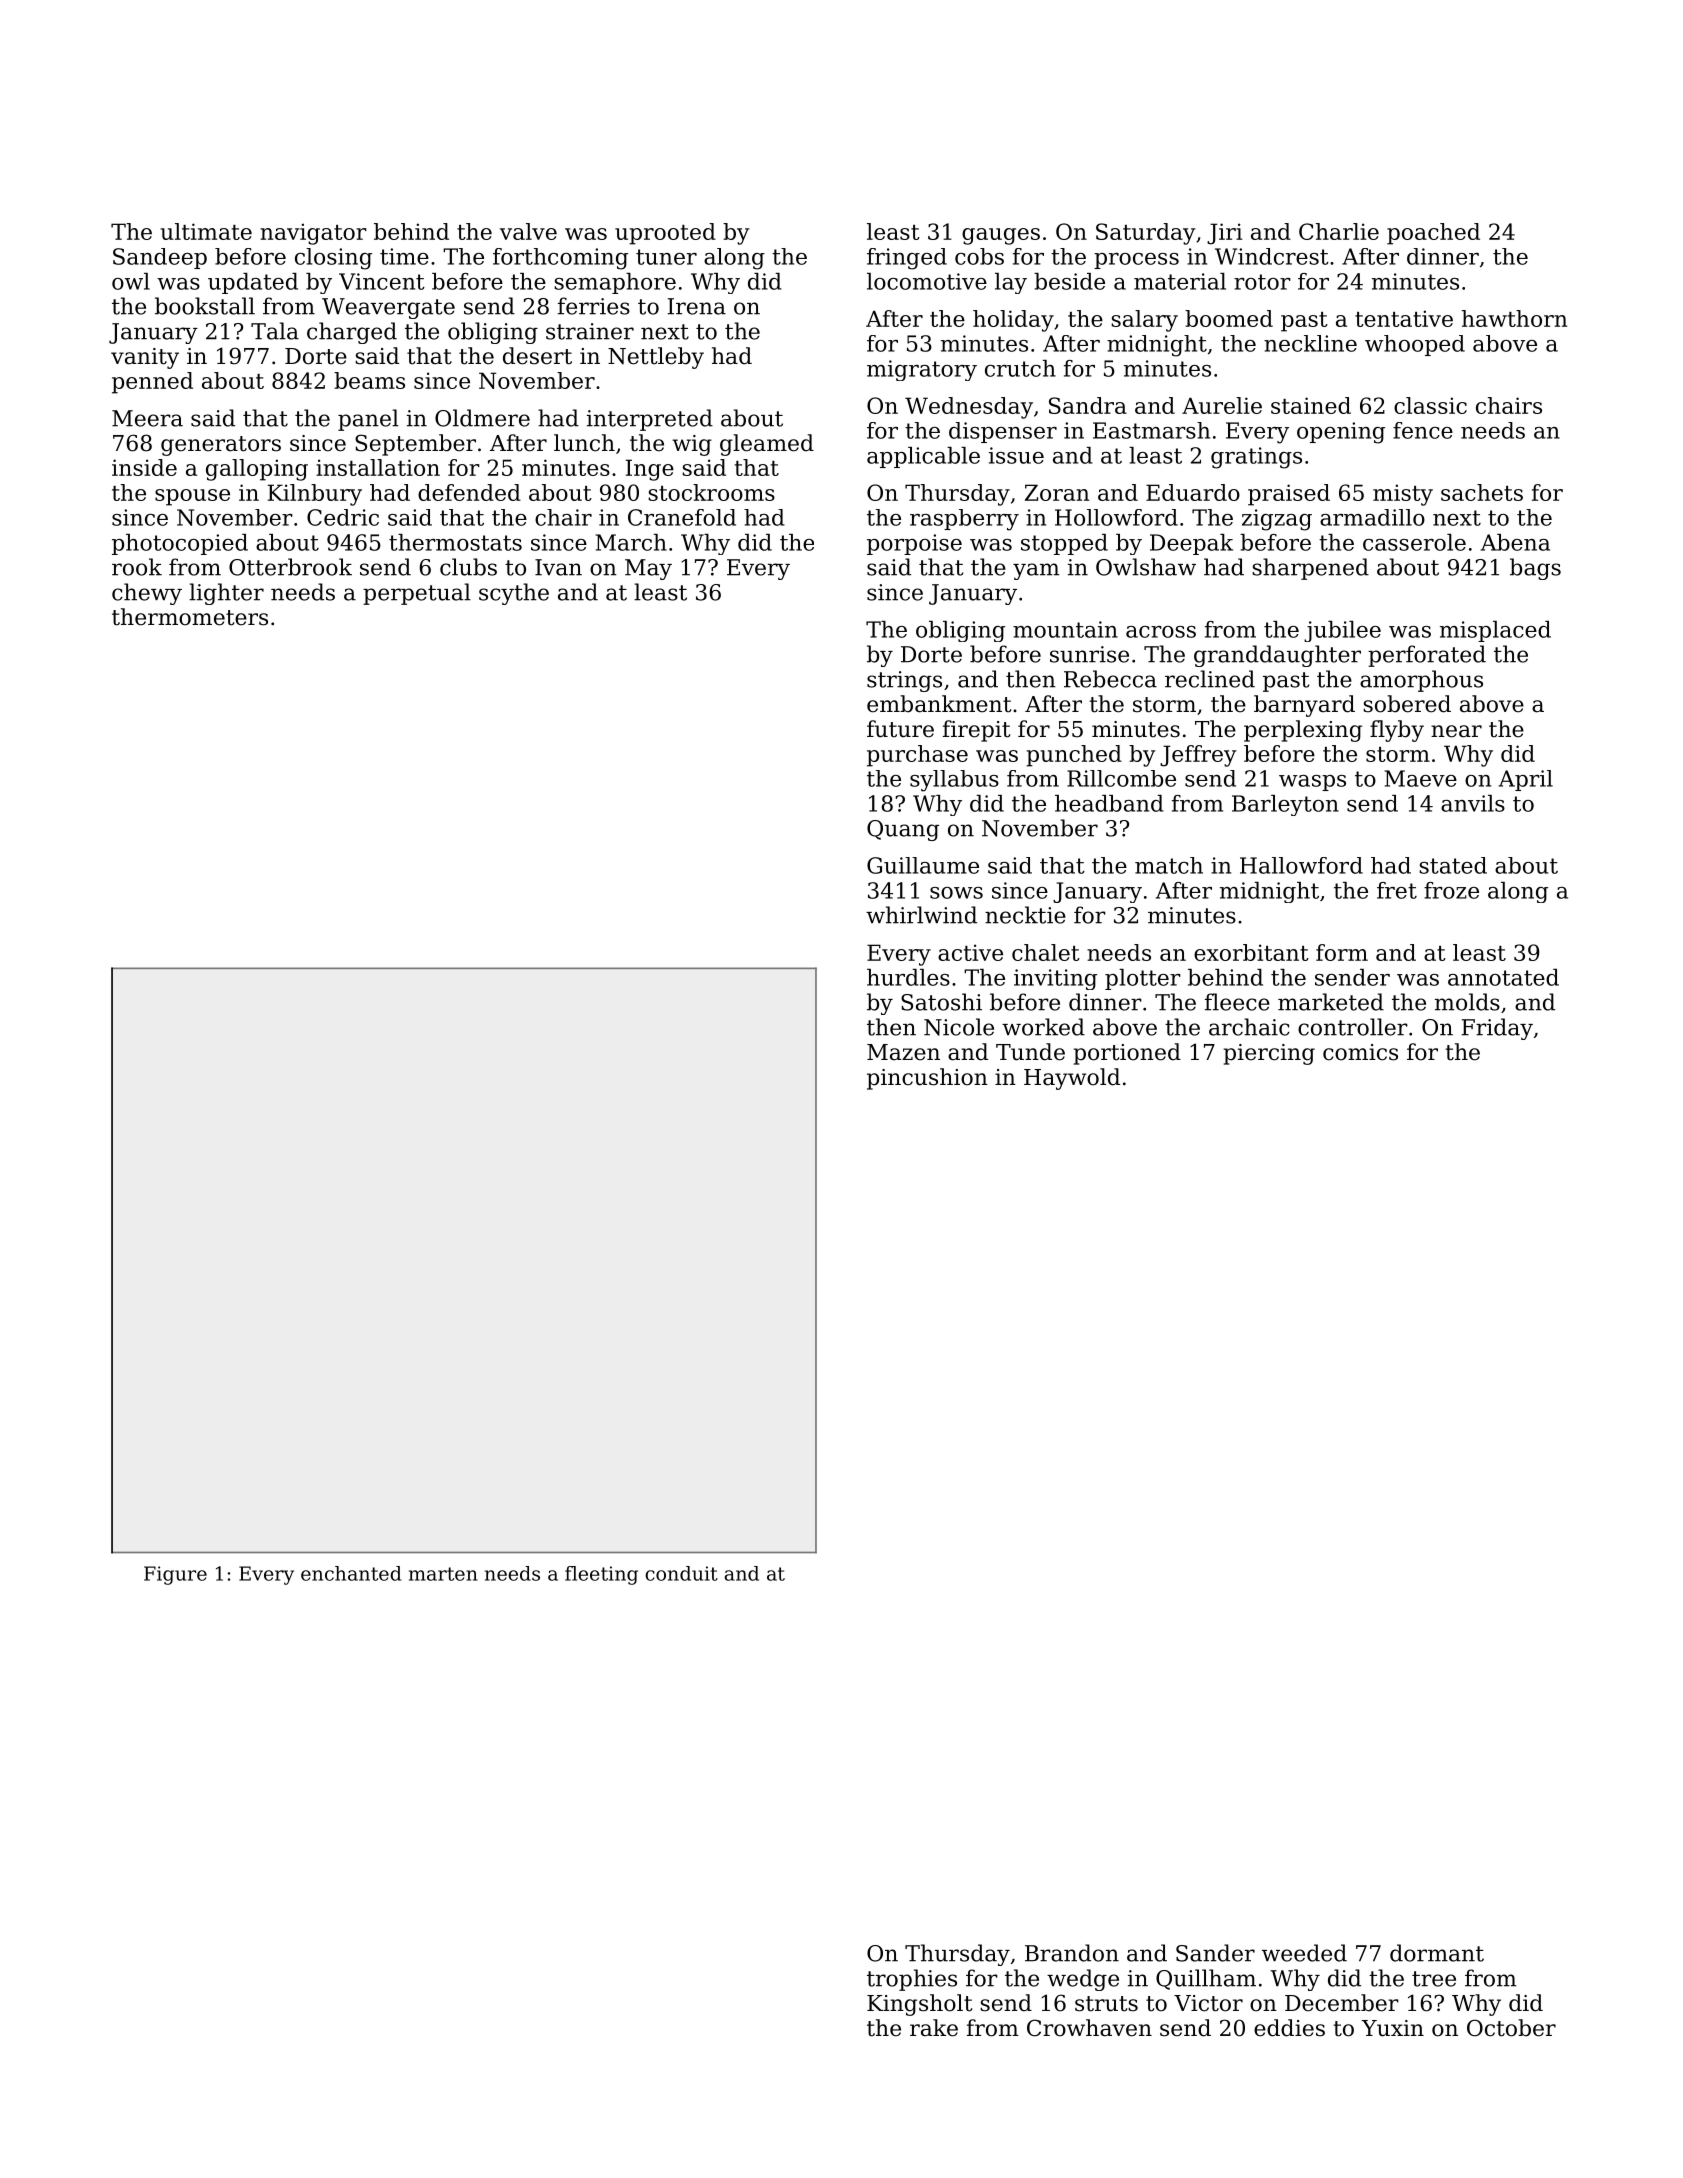 The height and width of the image is (2178, 1683). What do you see at coordinates (919, 2005) in the image?
I see `Kingsholt` at bounding box center [919, 2005].
